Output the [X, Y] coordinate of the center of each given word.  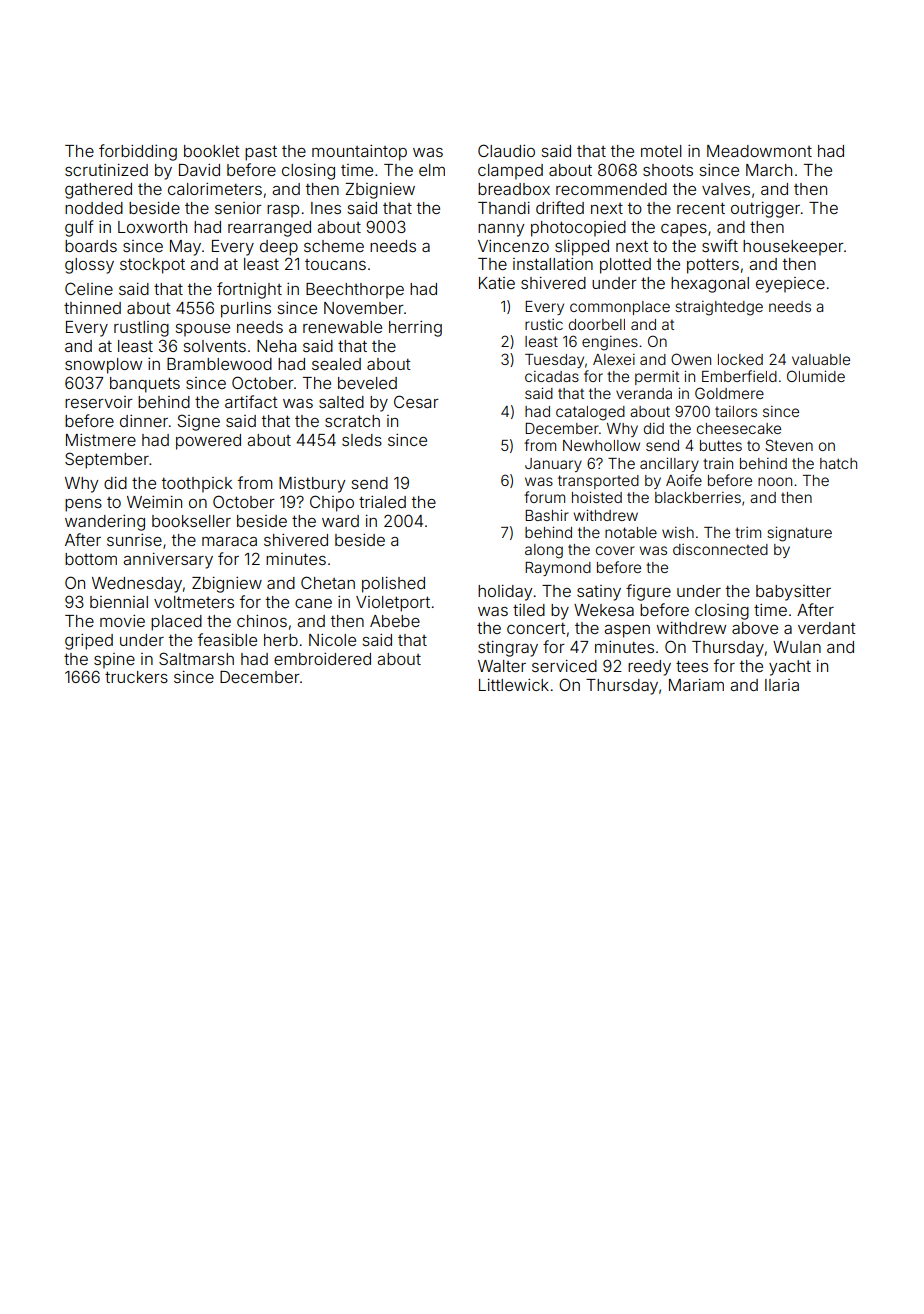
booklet [212, 151]
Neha [276, 346]
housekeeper [793, 248]
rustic [544, 324]
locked [740, 359]
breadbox [514, 189]
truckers [136, 677]
